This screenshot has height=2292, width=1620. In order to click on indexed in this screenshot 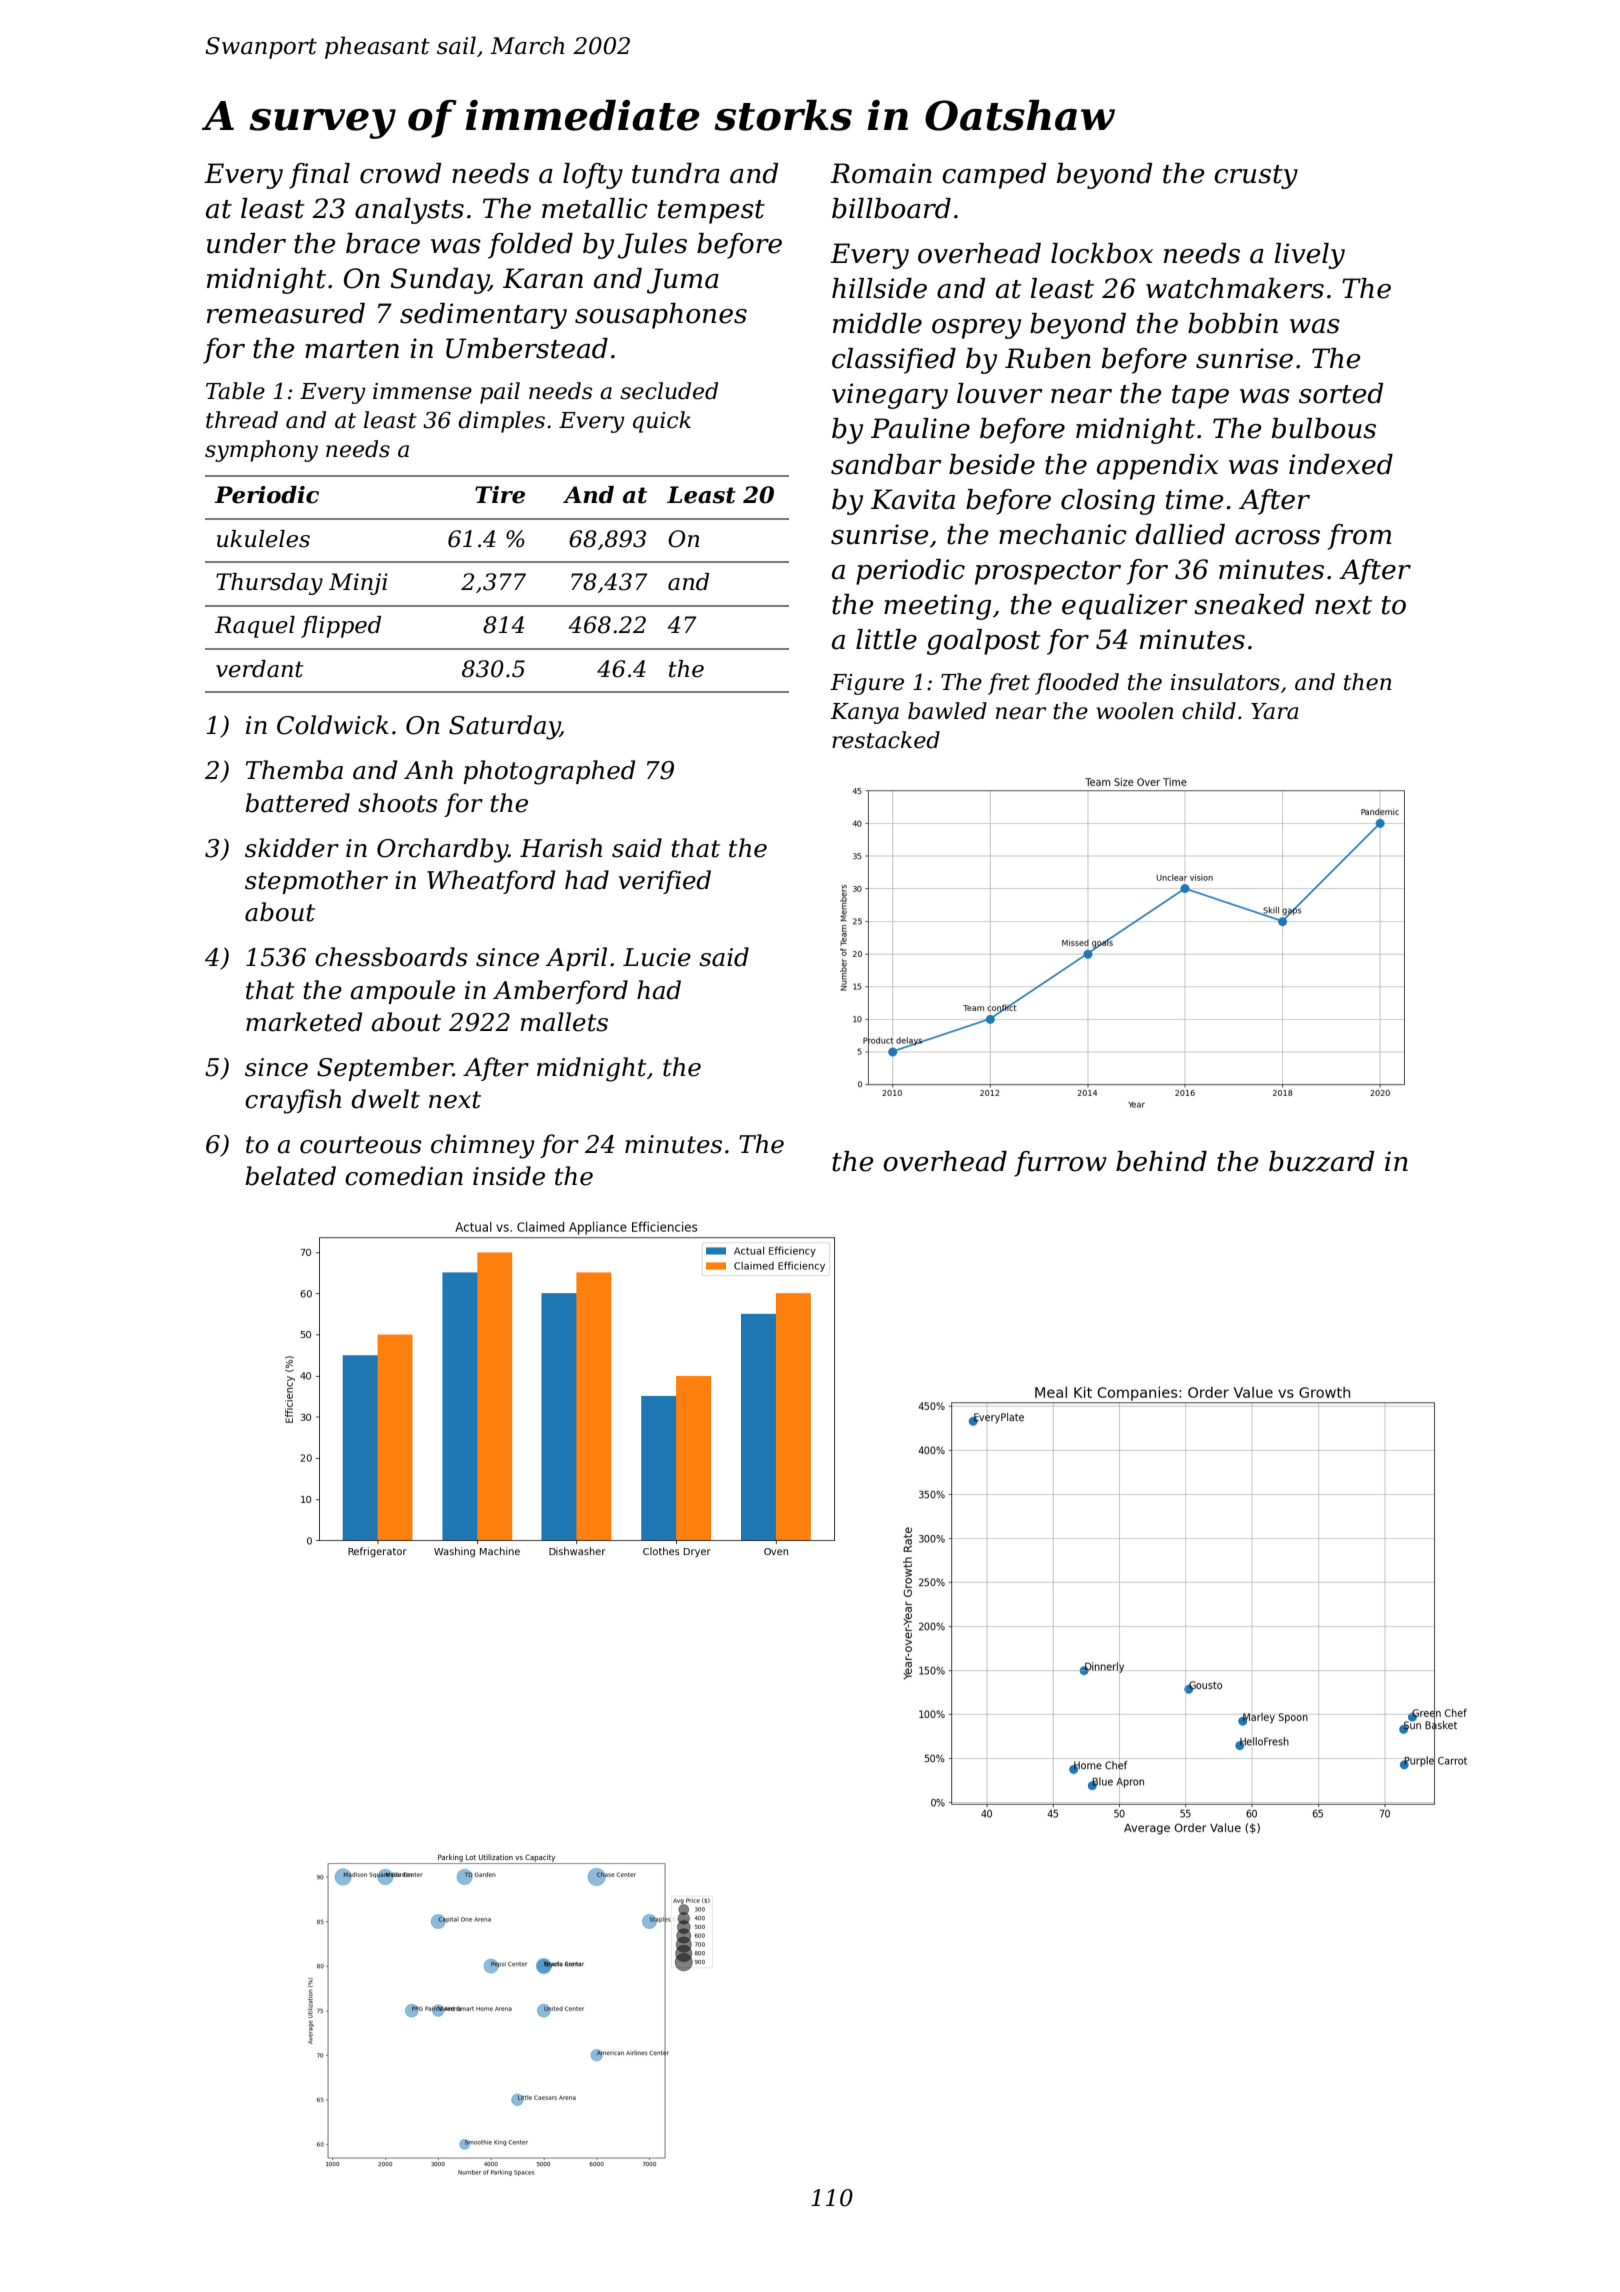, I will do `click(1341, 464)`.
